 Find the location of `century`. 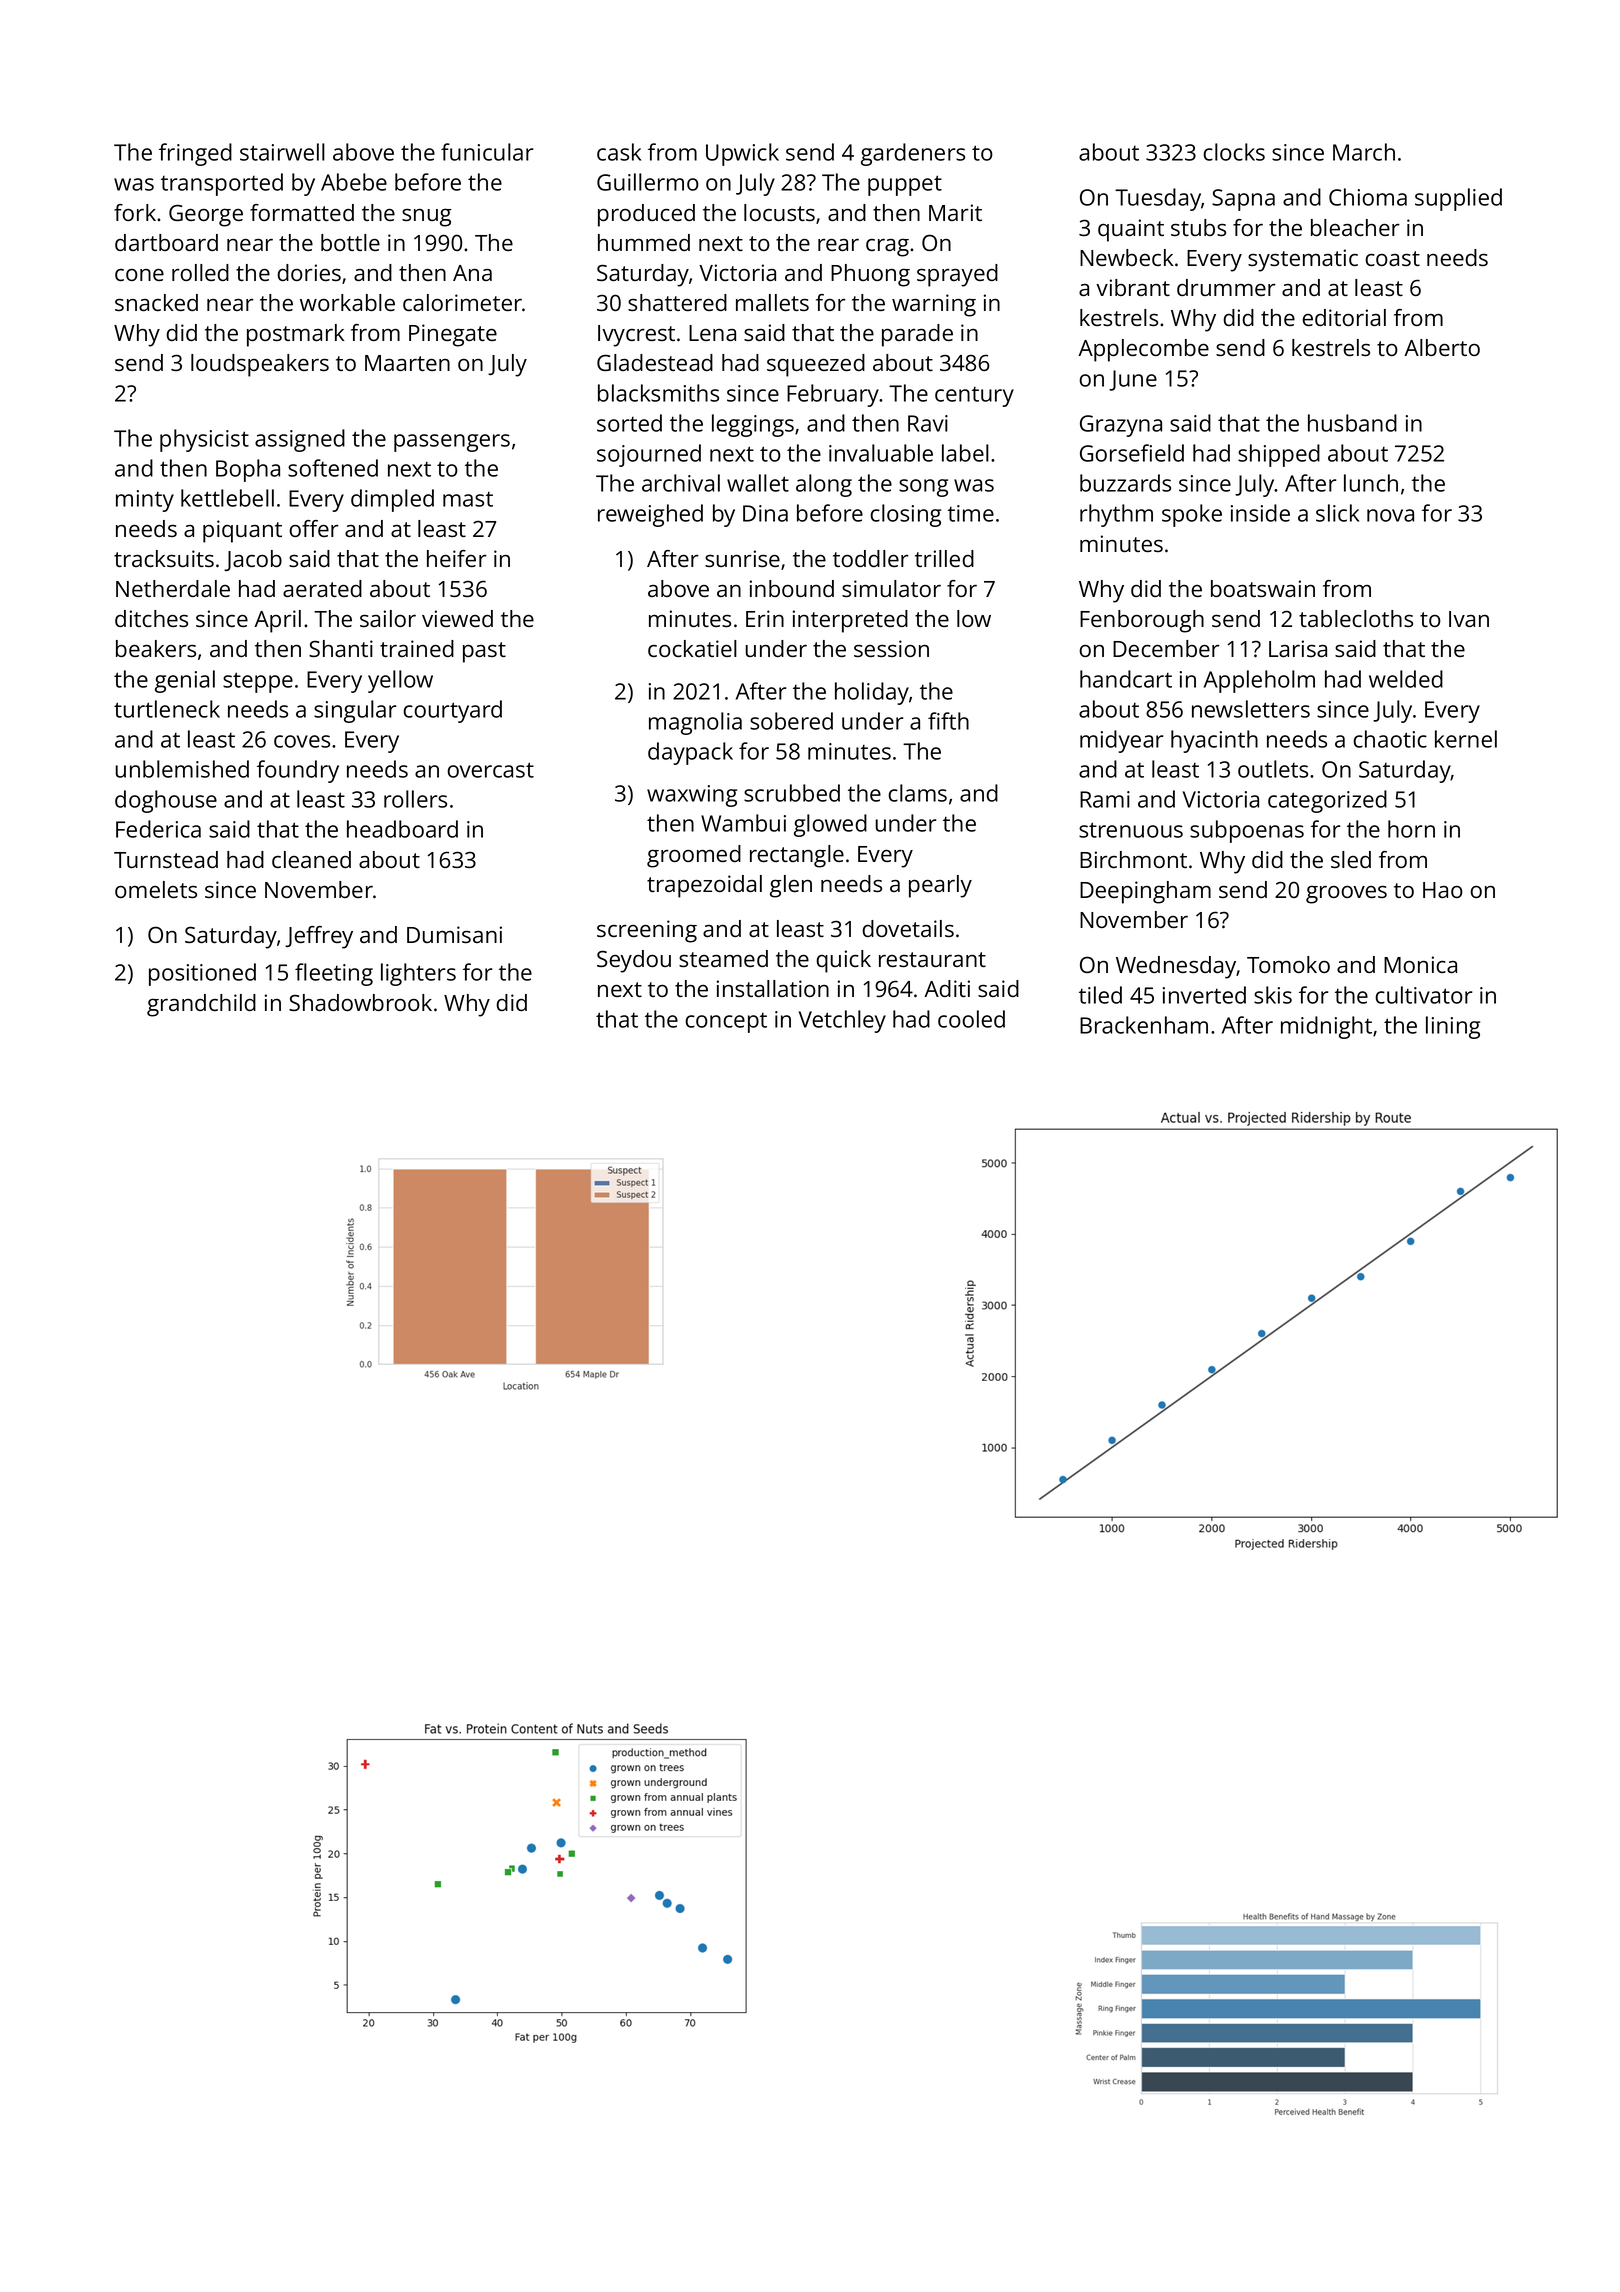

century is located at coordinates (974, 397).
